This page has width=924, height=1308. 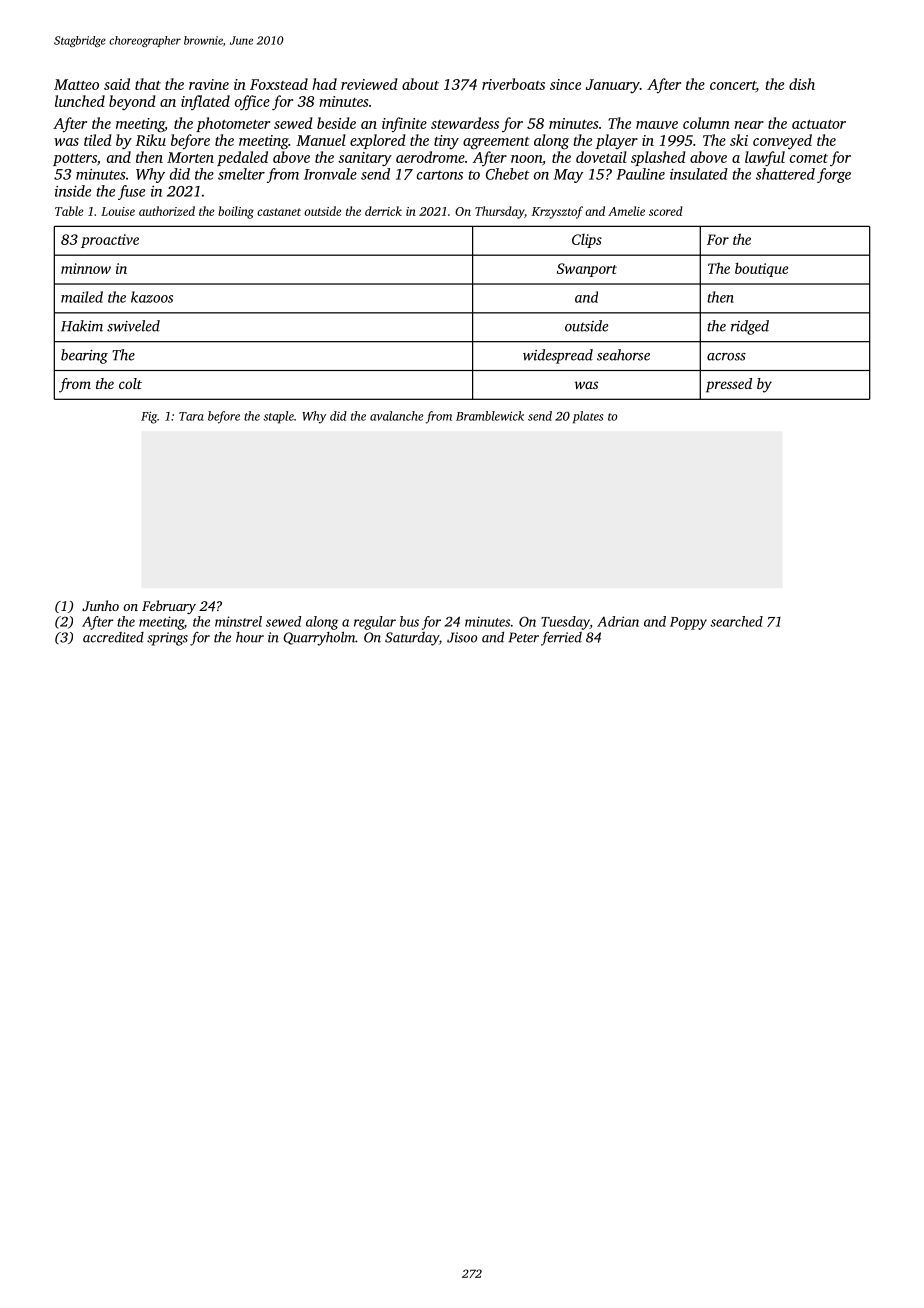 What do you see at coordinates (729, 385) in the page?
I see `pressed` at bounding box center [729, 385].
